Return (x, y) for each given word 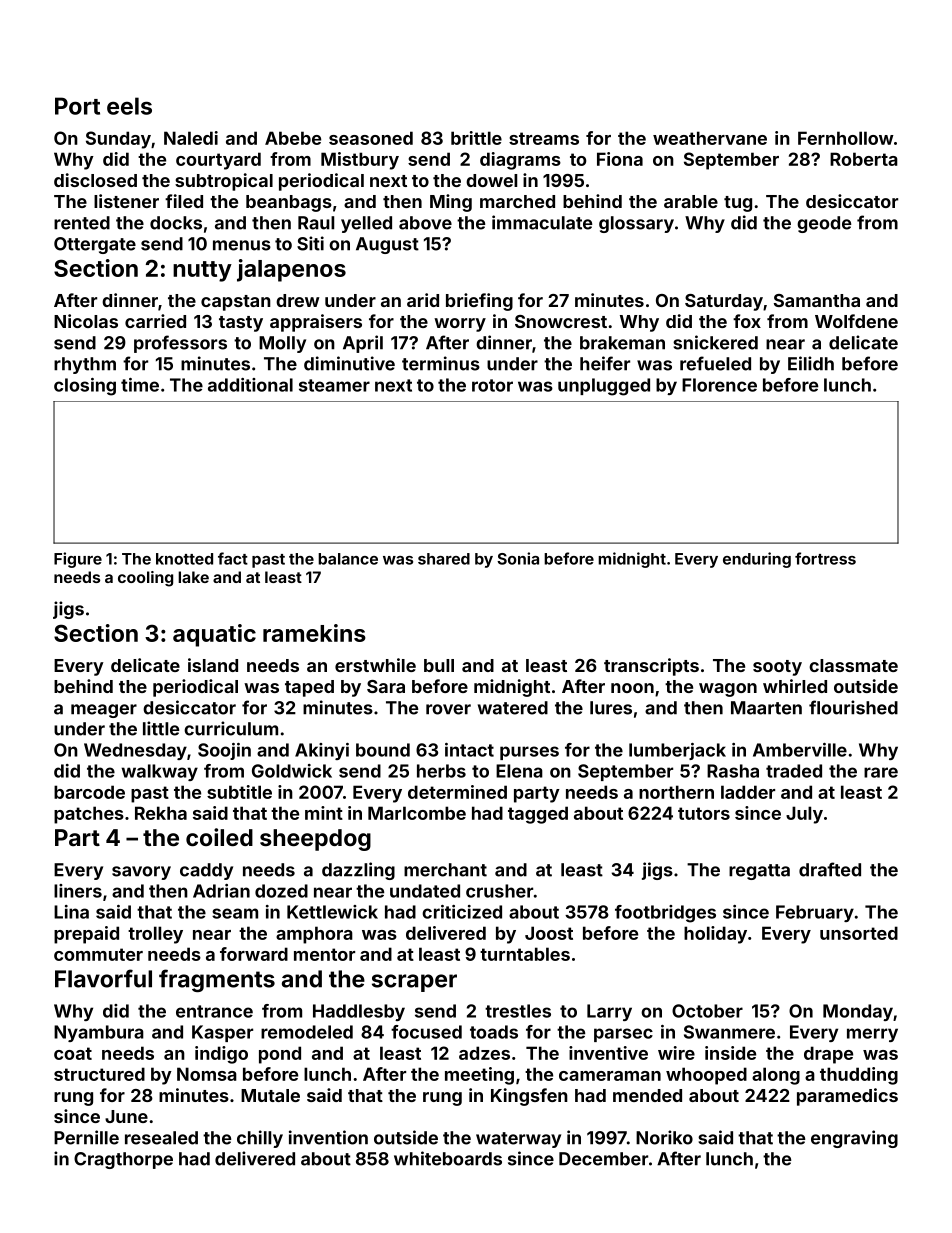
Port (77, 106)
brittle (476, 138)
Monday (858, 1012)
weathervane (710, 138)
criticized (462, 912)
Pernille (86, 1137)
